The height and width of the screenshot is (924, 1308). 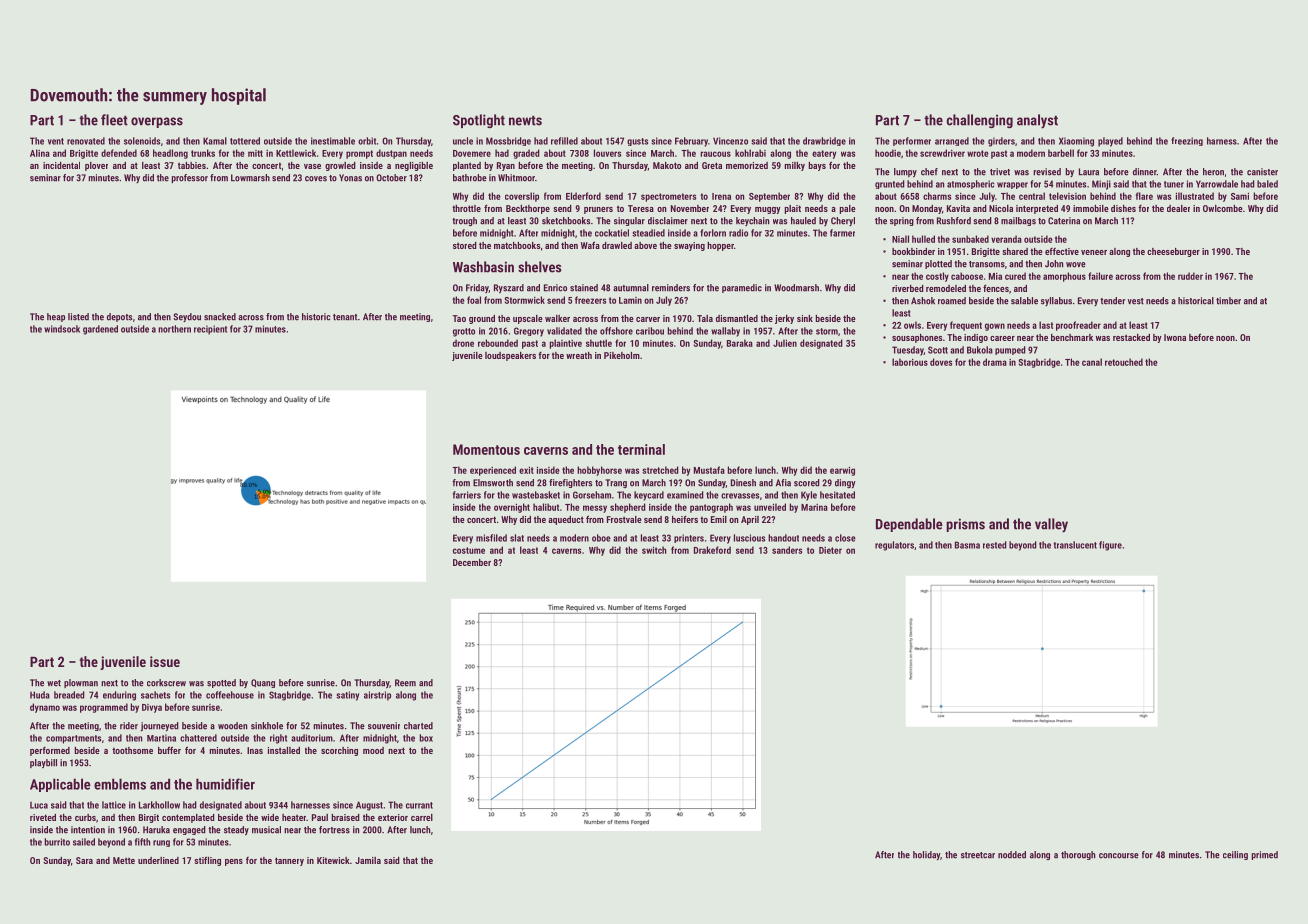 What do you see at coordinates (230, 695) in the screenshot?
I see `coffeehouse` at bounding box center [230, 695].
